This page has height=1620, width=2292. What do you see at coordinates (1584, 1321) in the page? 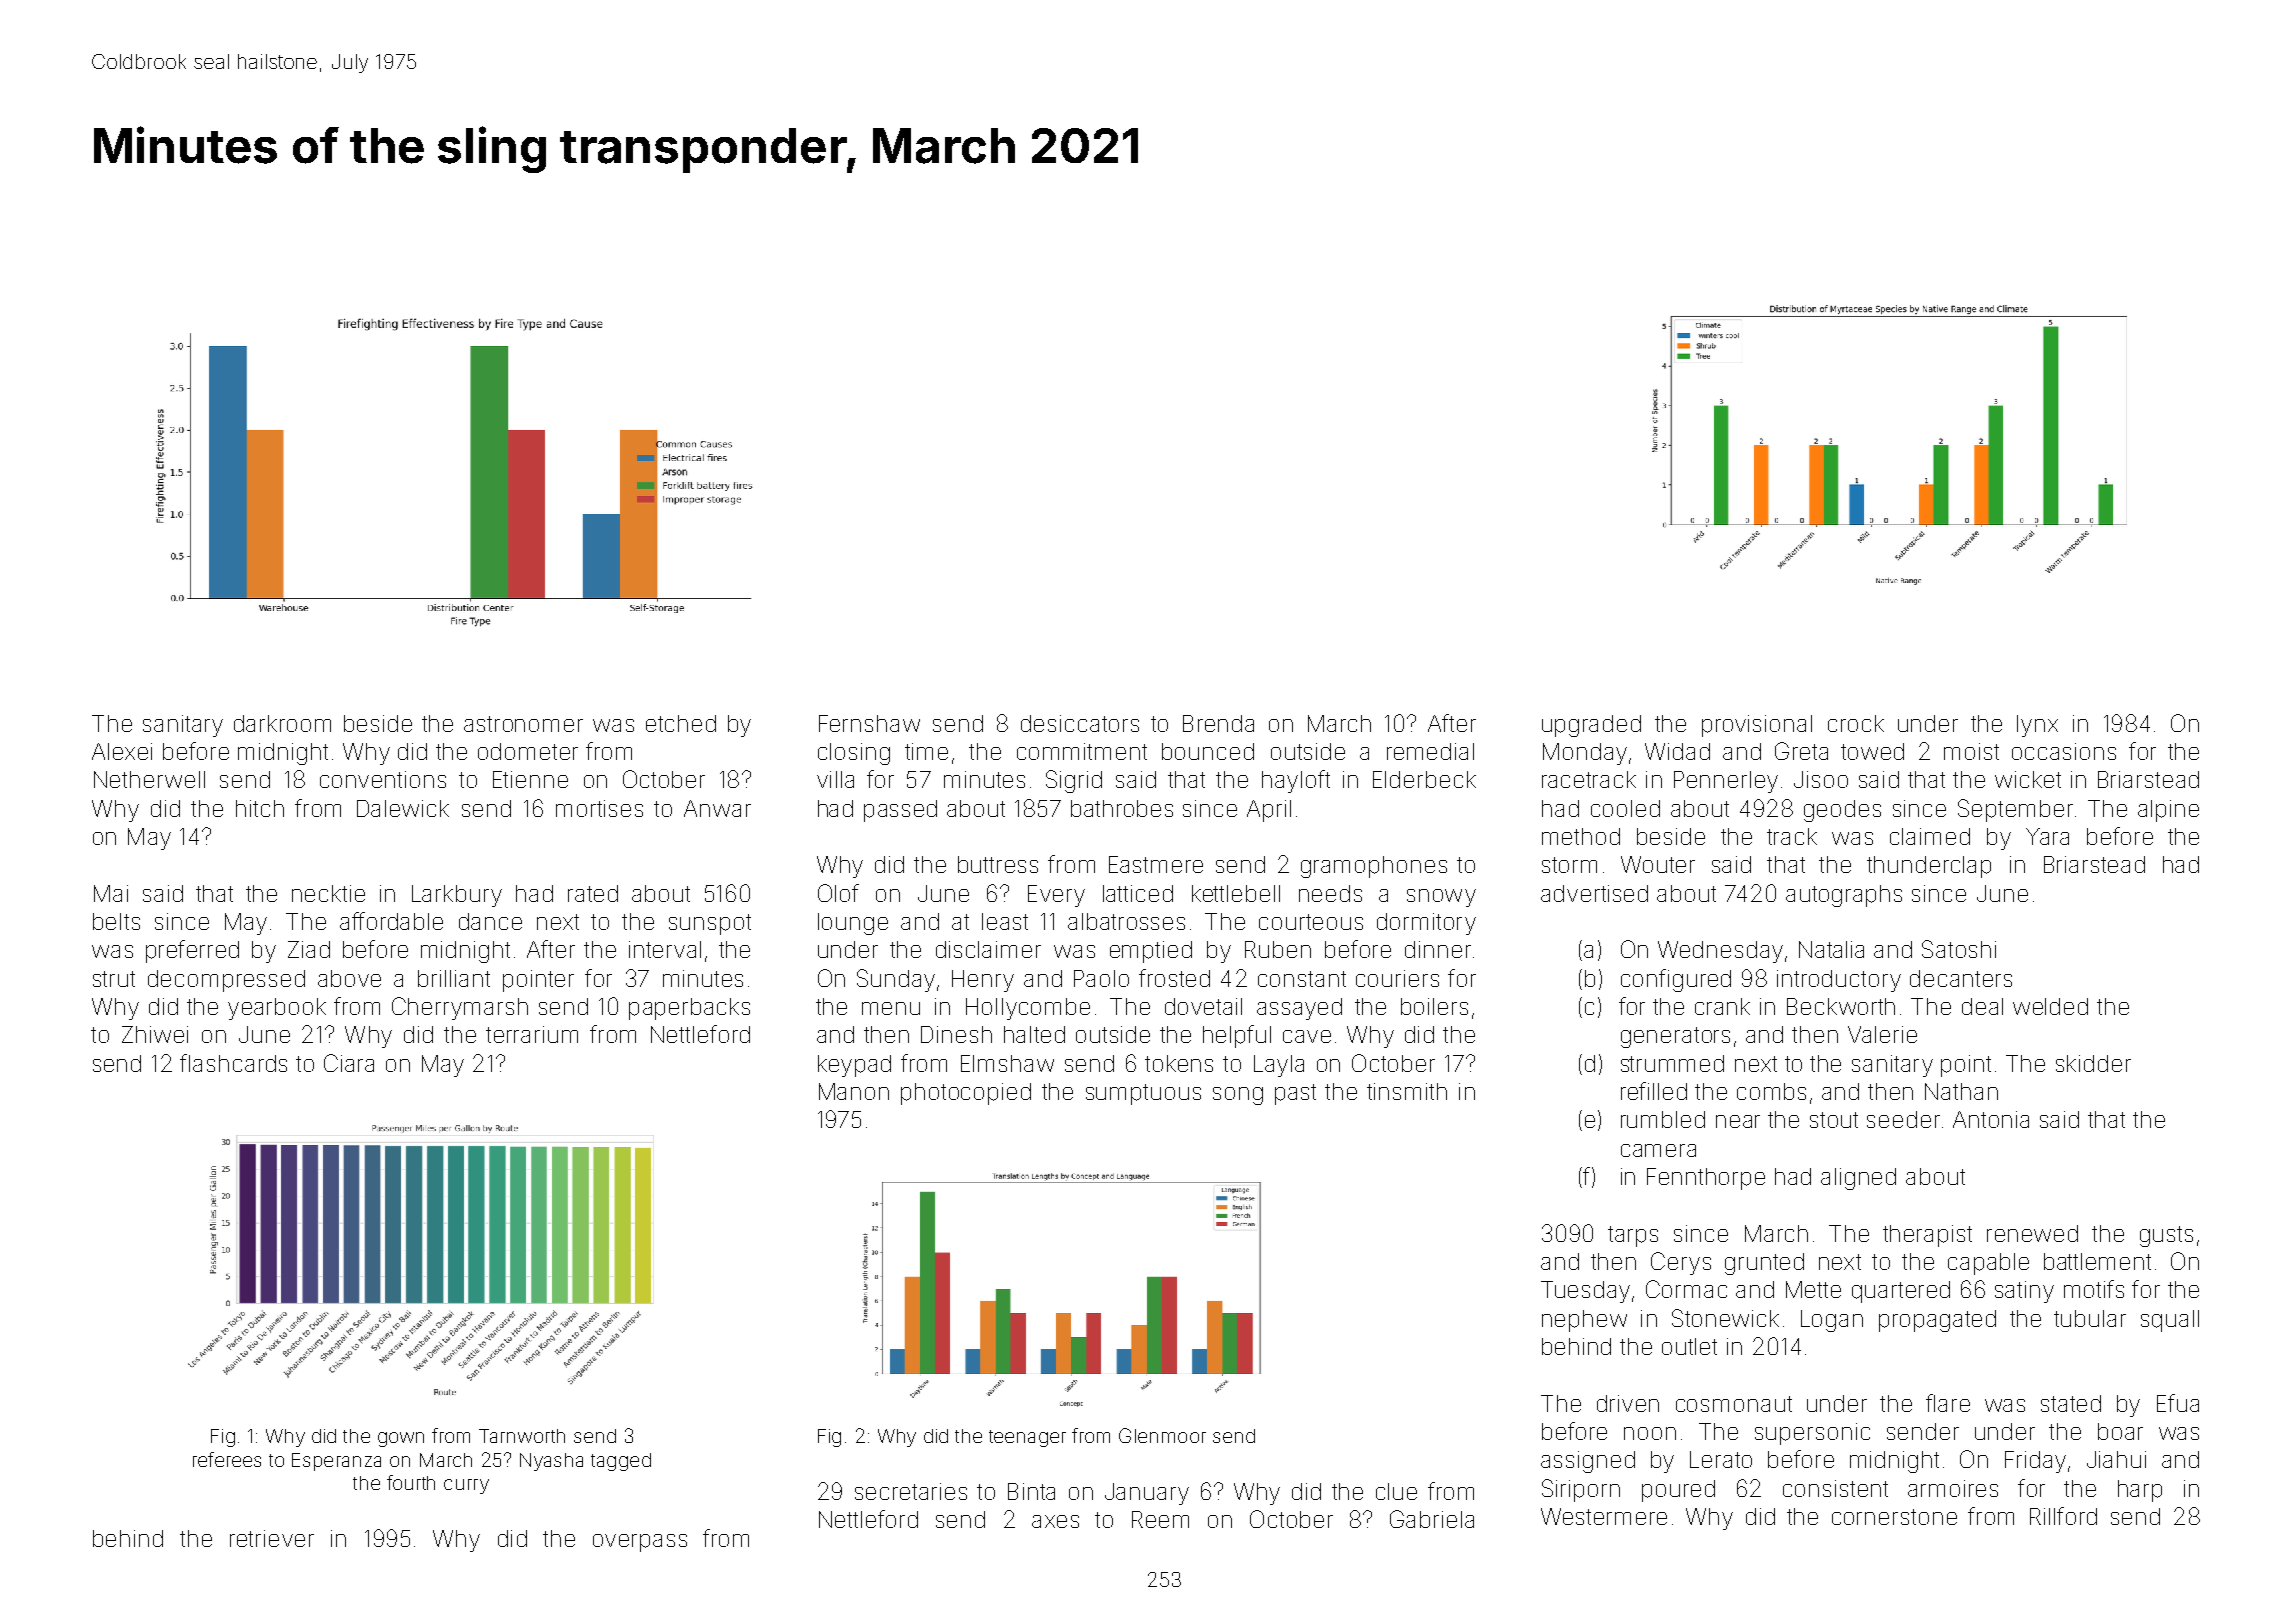
I see `nephew` at bounding box center [1584, 1321].
